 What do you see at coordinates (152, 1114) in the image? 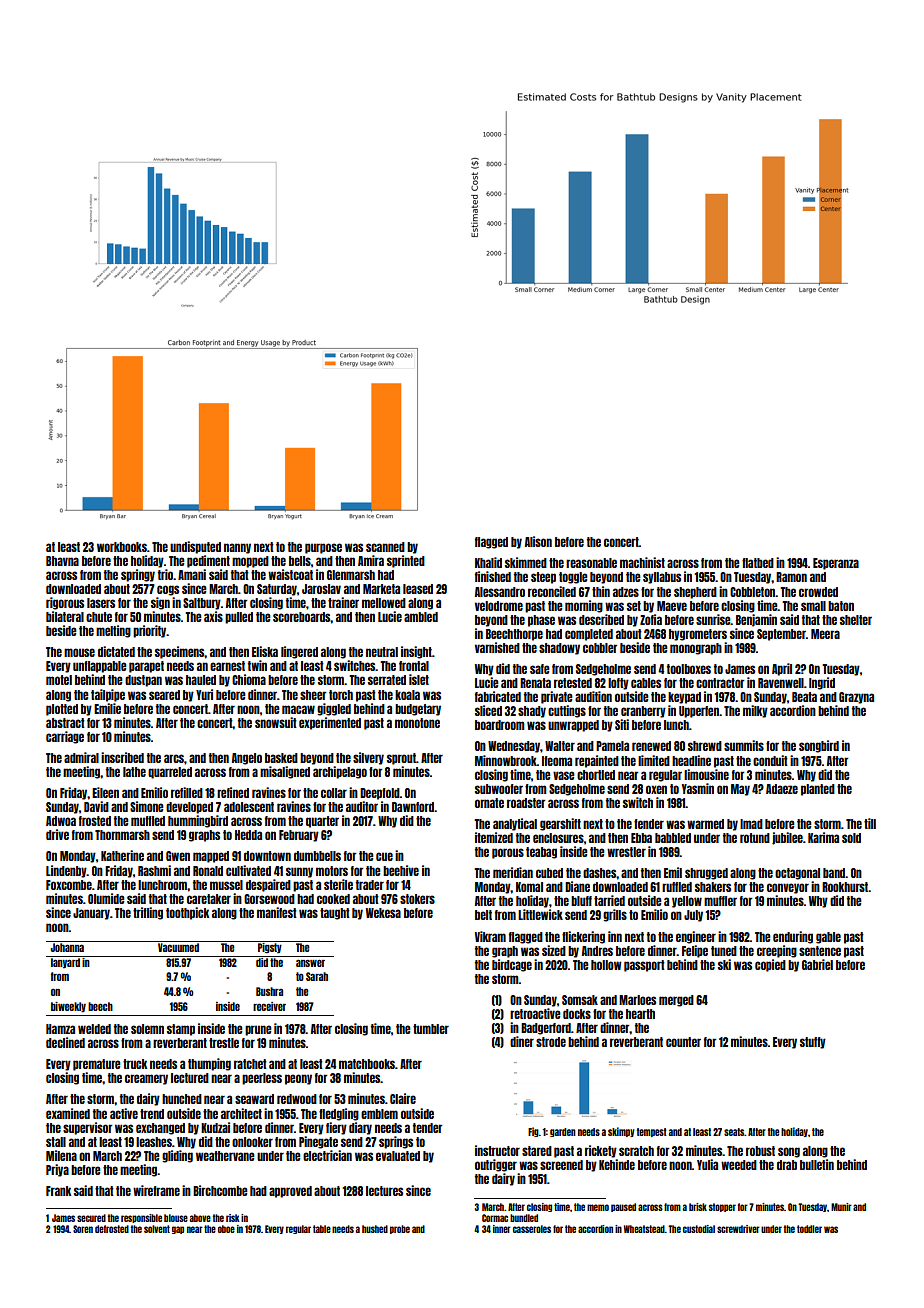
I see `trend` at bounding box center [152, 1114].
